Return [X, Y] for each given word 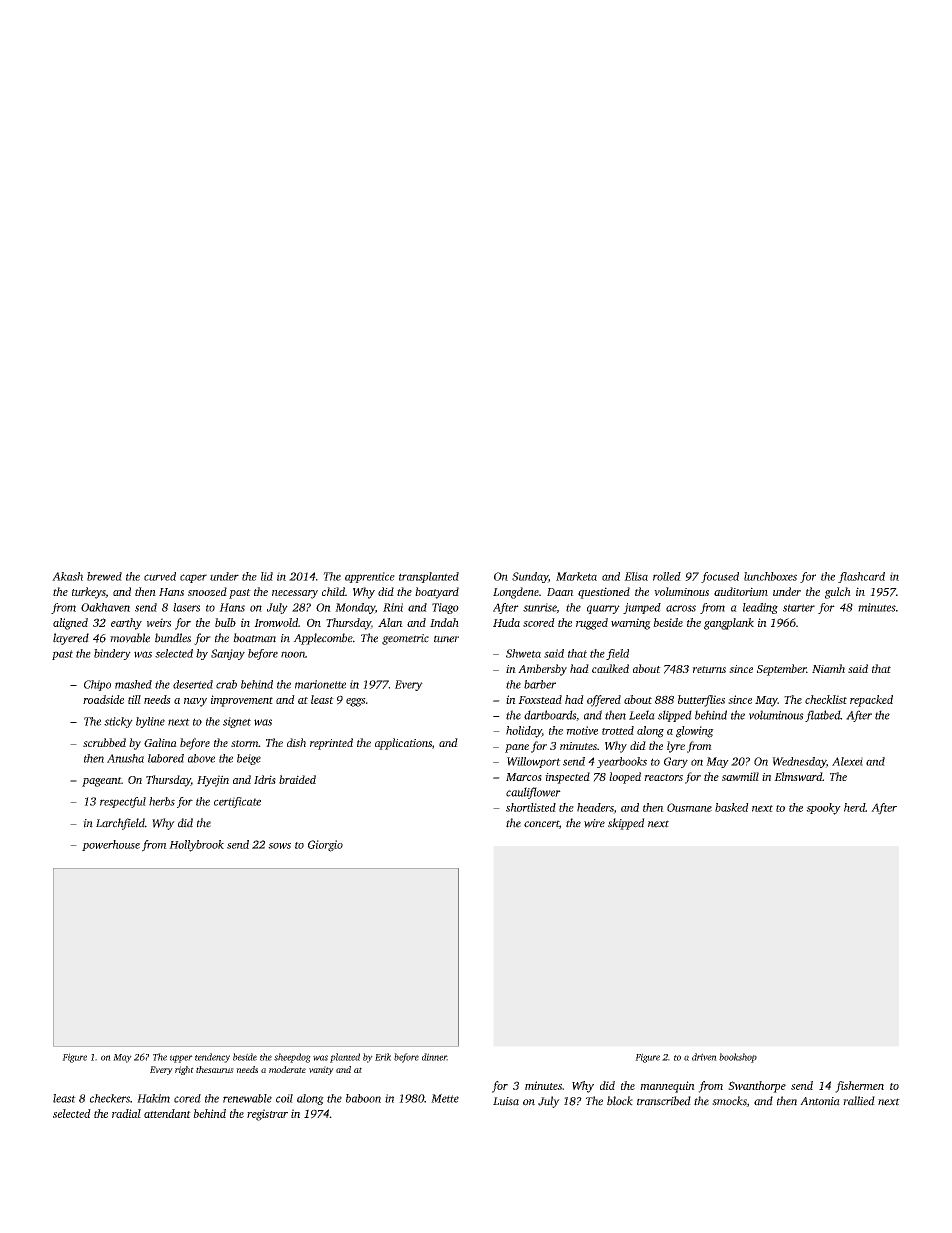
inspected [567, 778]
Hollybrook [196, 846]
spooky [823, 809]
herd [854, 807]
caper [193, 578]
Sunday [530, 577]
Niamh [828, 668]
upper [181, 1059]
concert [541, 824]
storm [245, 743]
